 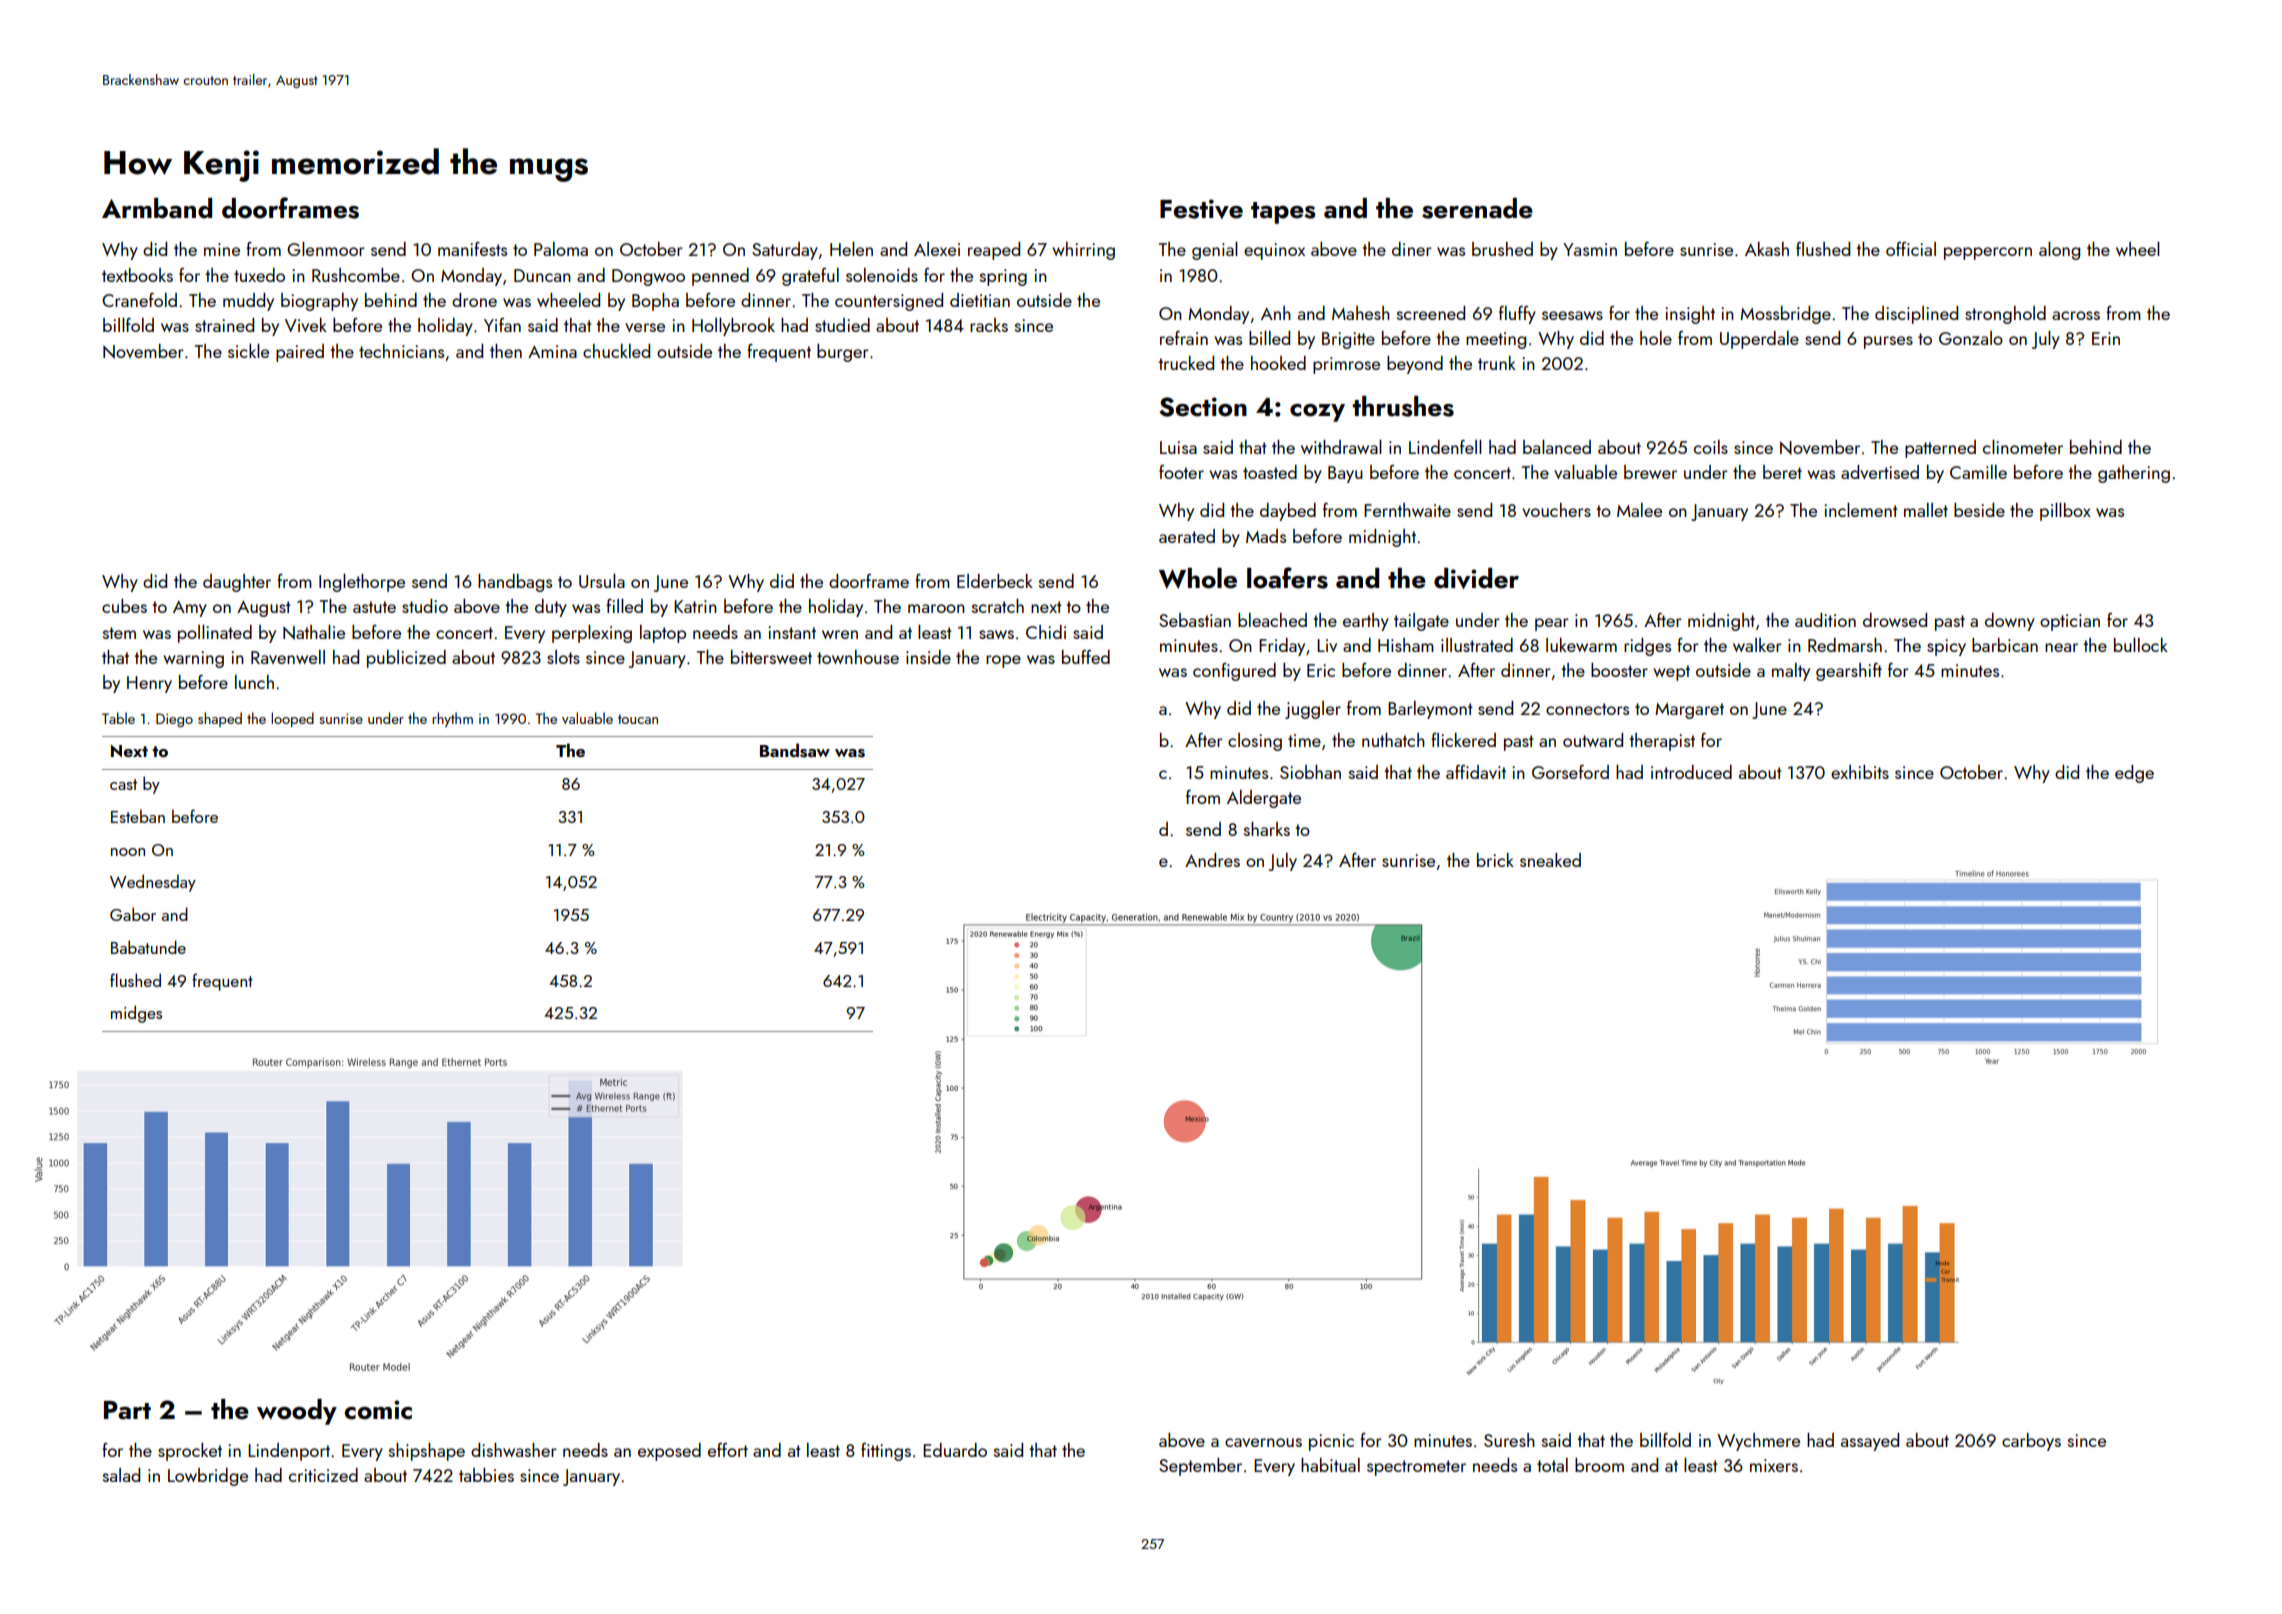 What do you see at coordinates (1495, 860) in the screenshot?
I see `brick` at bounding box center [1495, 860].
